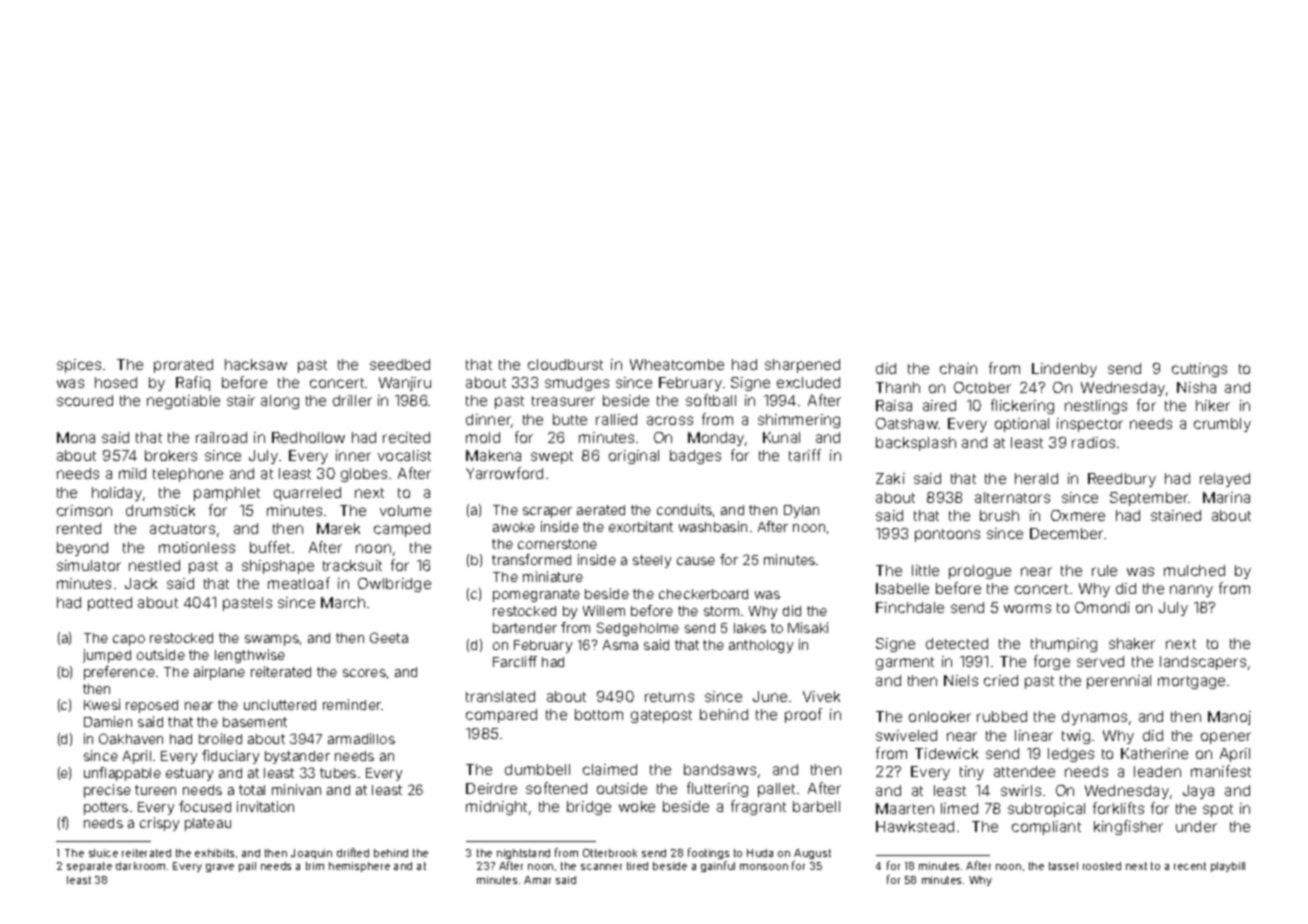  What do you see at coordinates (256, 364) in the screenshot?
I see `hacksaw` at bounding box center [256, 364].
